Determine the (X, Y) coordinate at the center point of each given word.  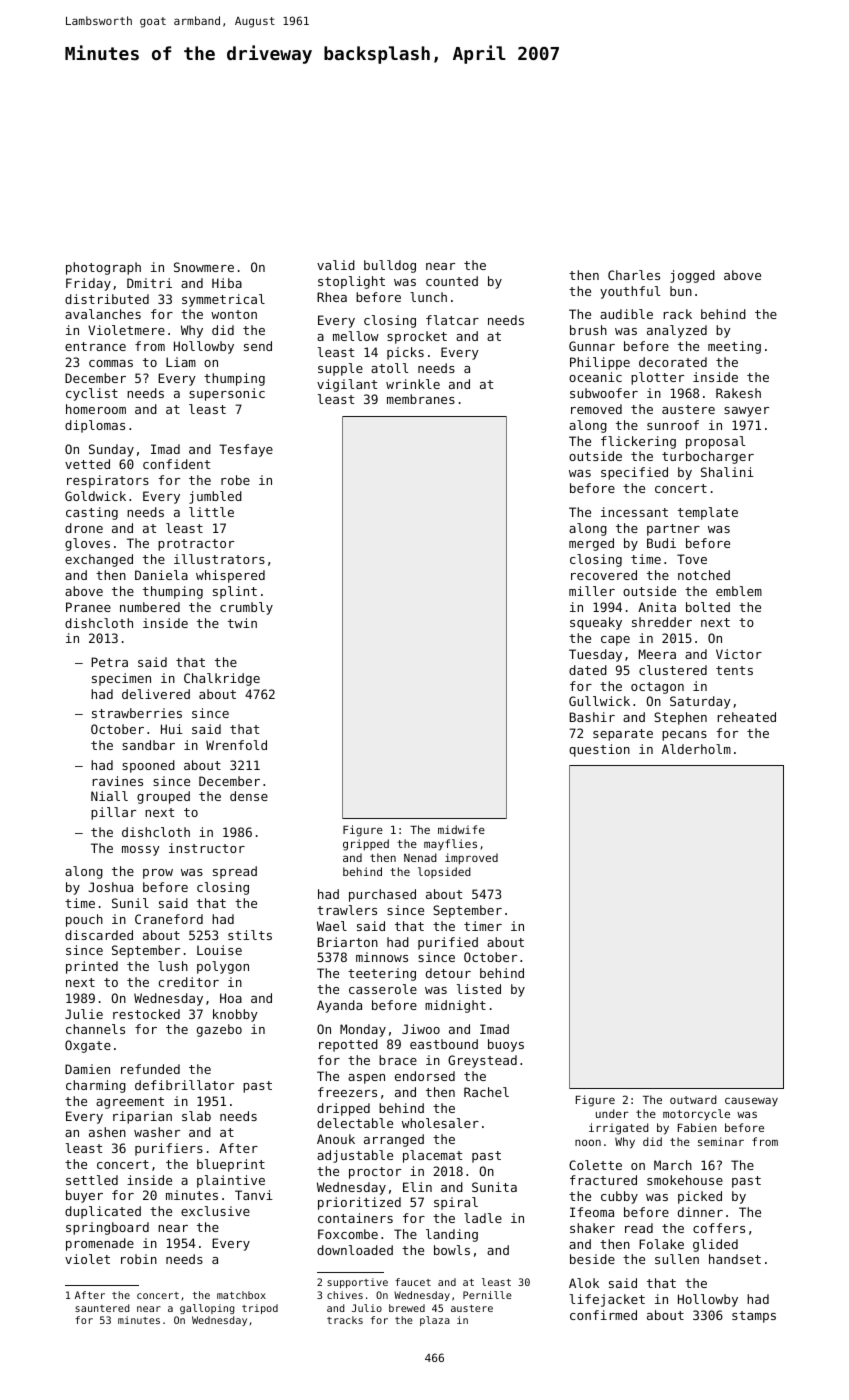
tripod (260, 1309)
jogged (692, 276)
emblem (739, 591)
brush (588, 330)
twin (242, 623)
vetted (87, 464)
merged (591, 544)
